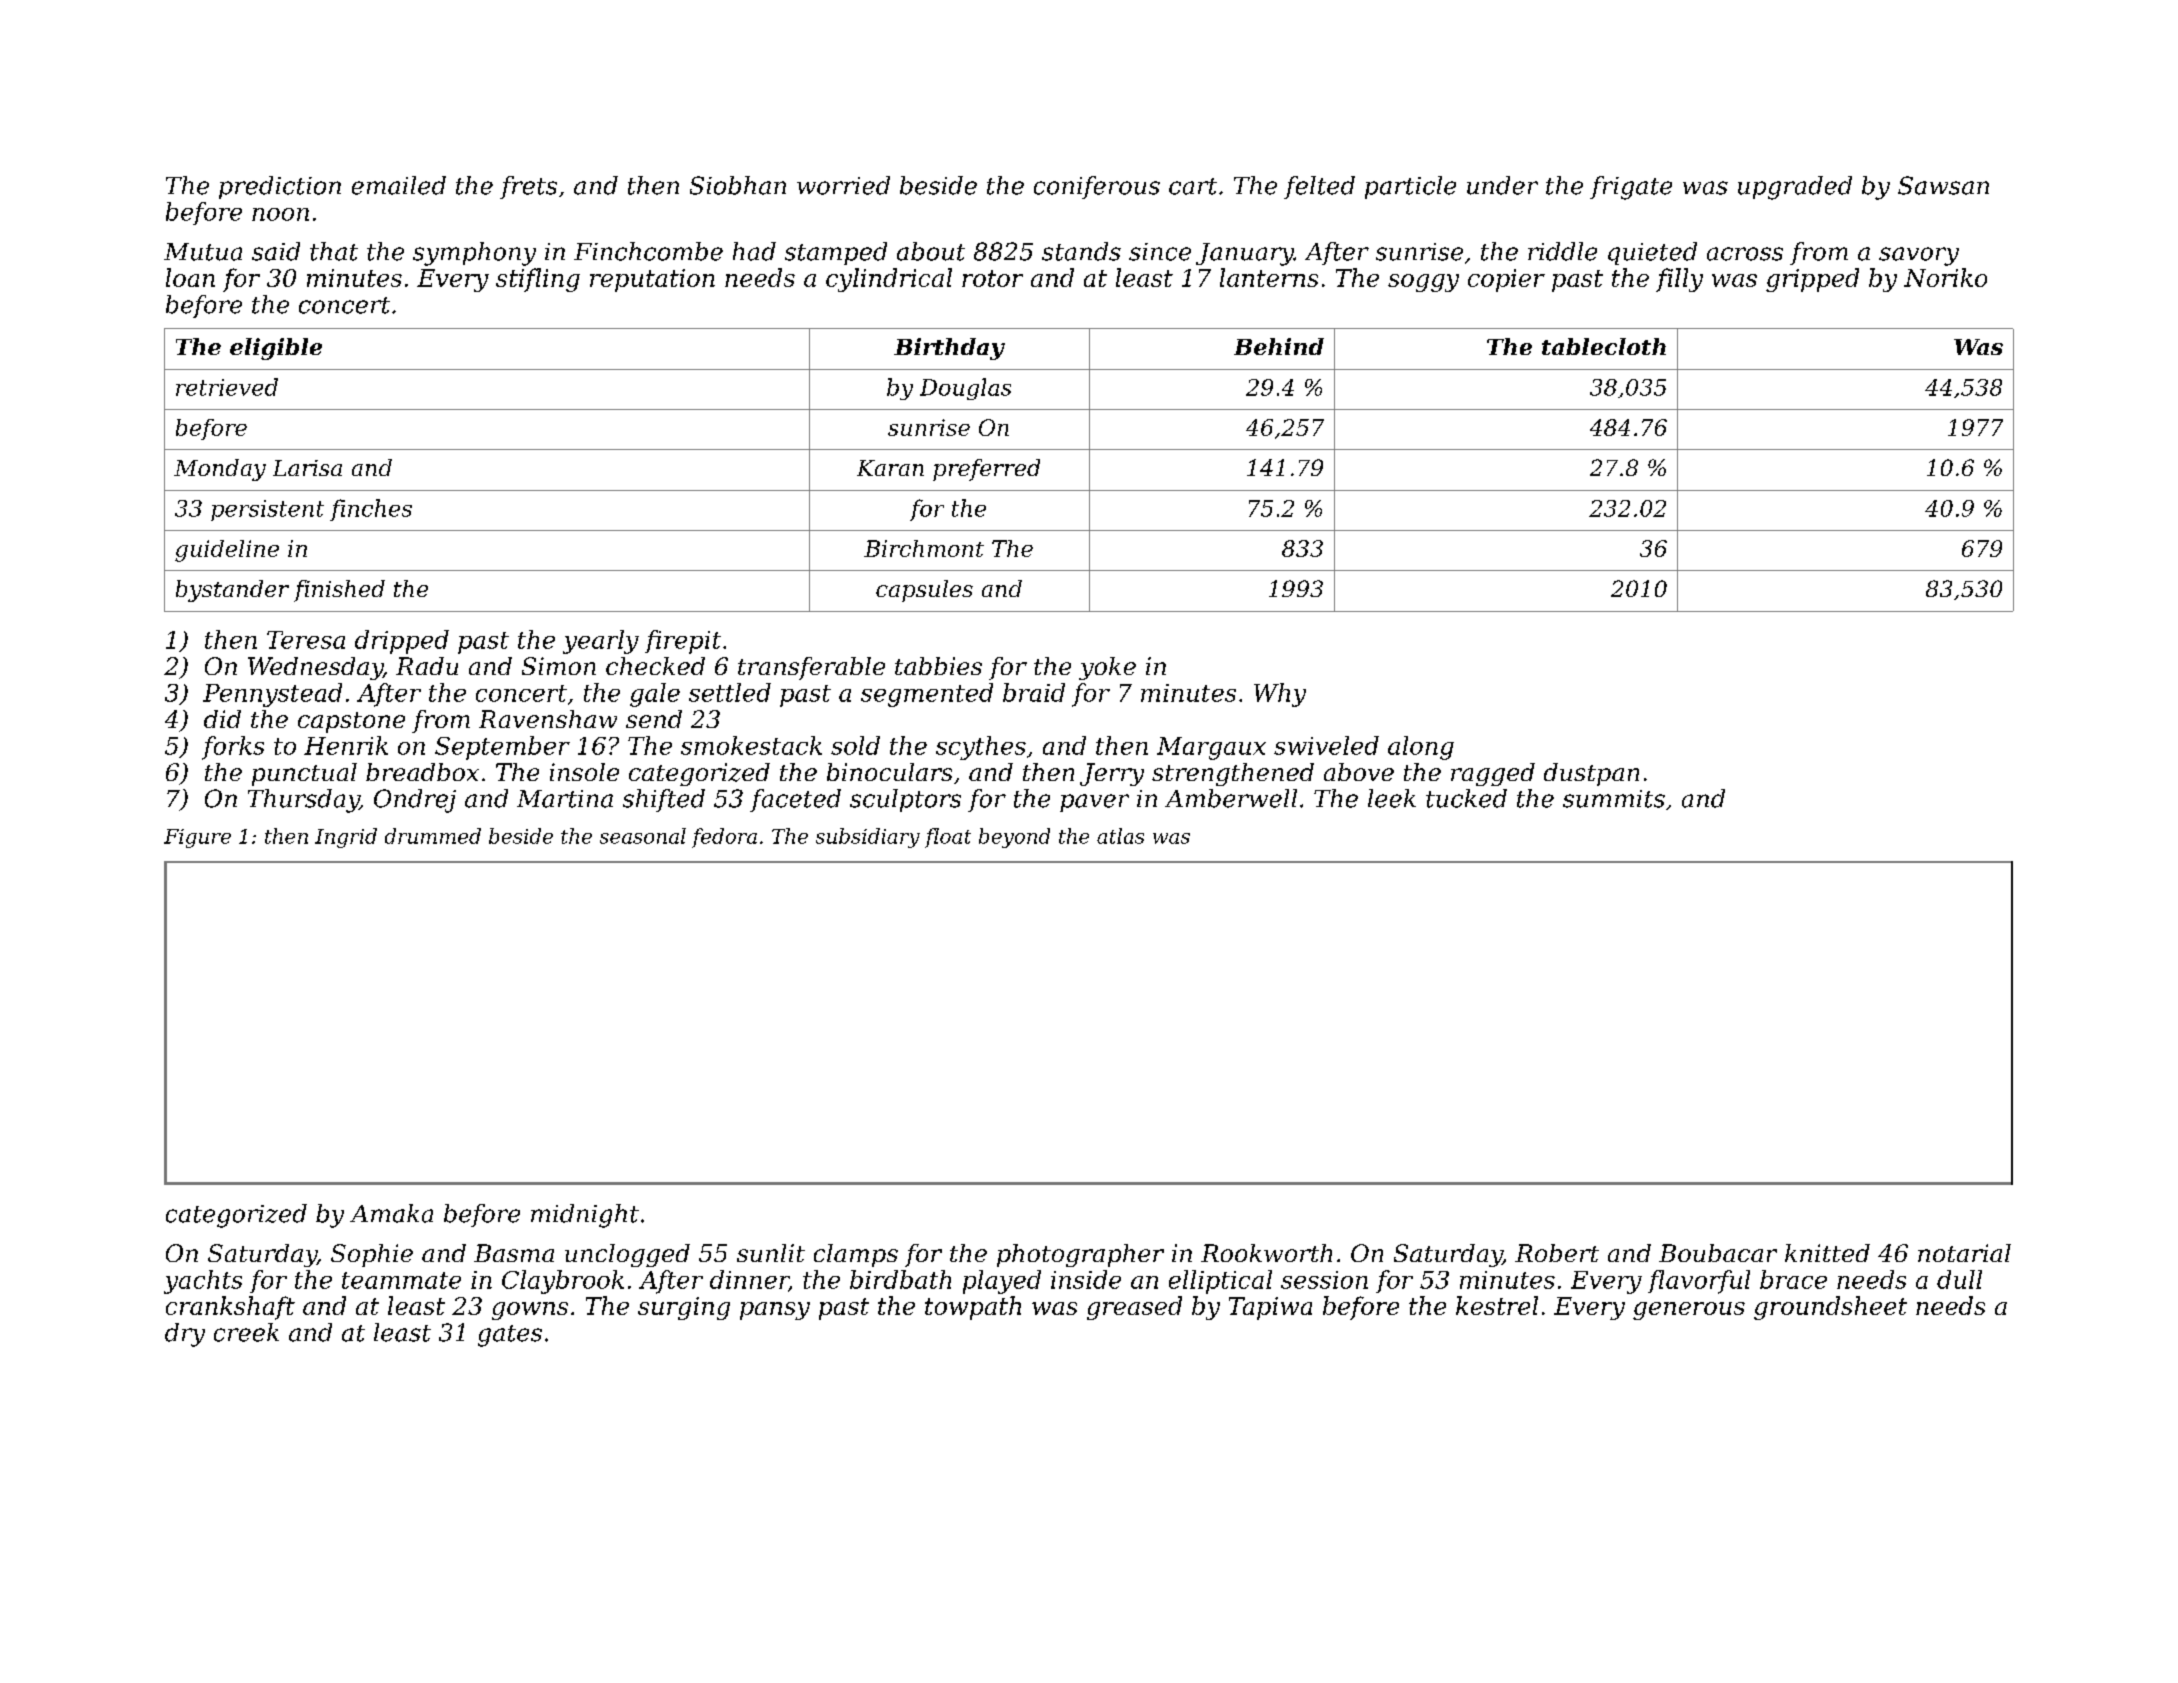 The height and width of the image is (1683, 2178). I want to click on upgraded, so click(1795, 188).
